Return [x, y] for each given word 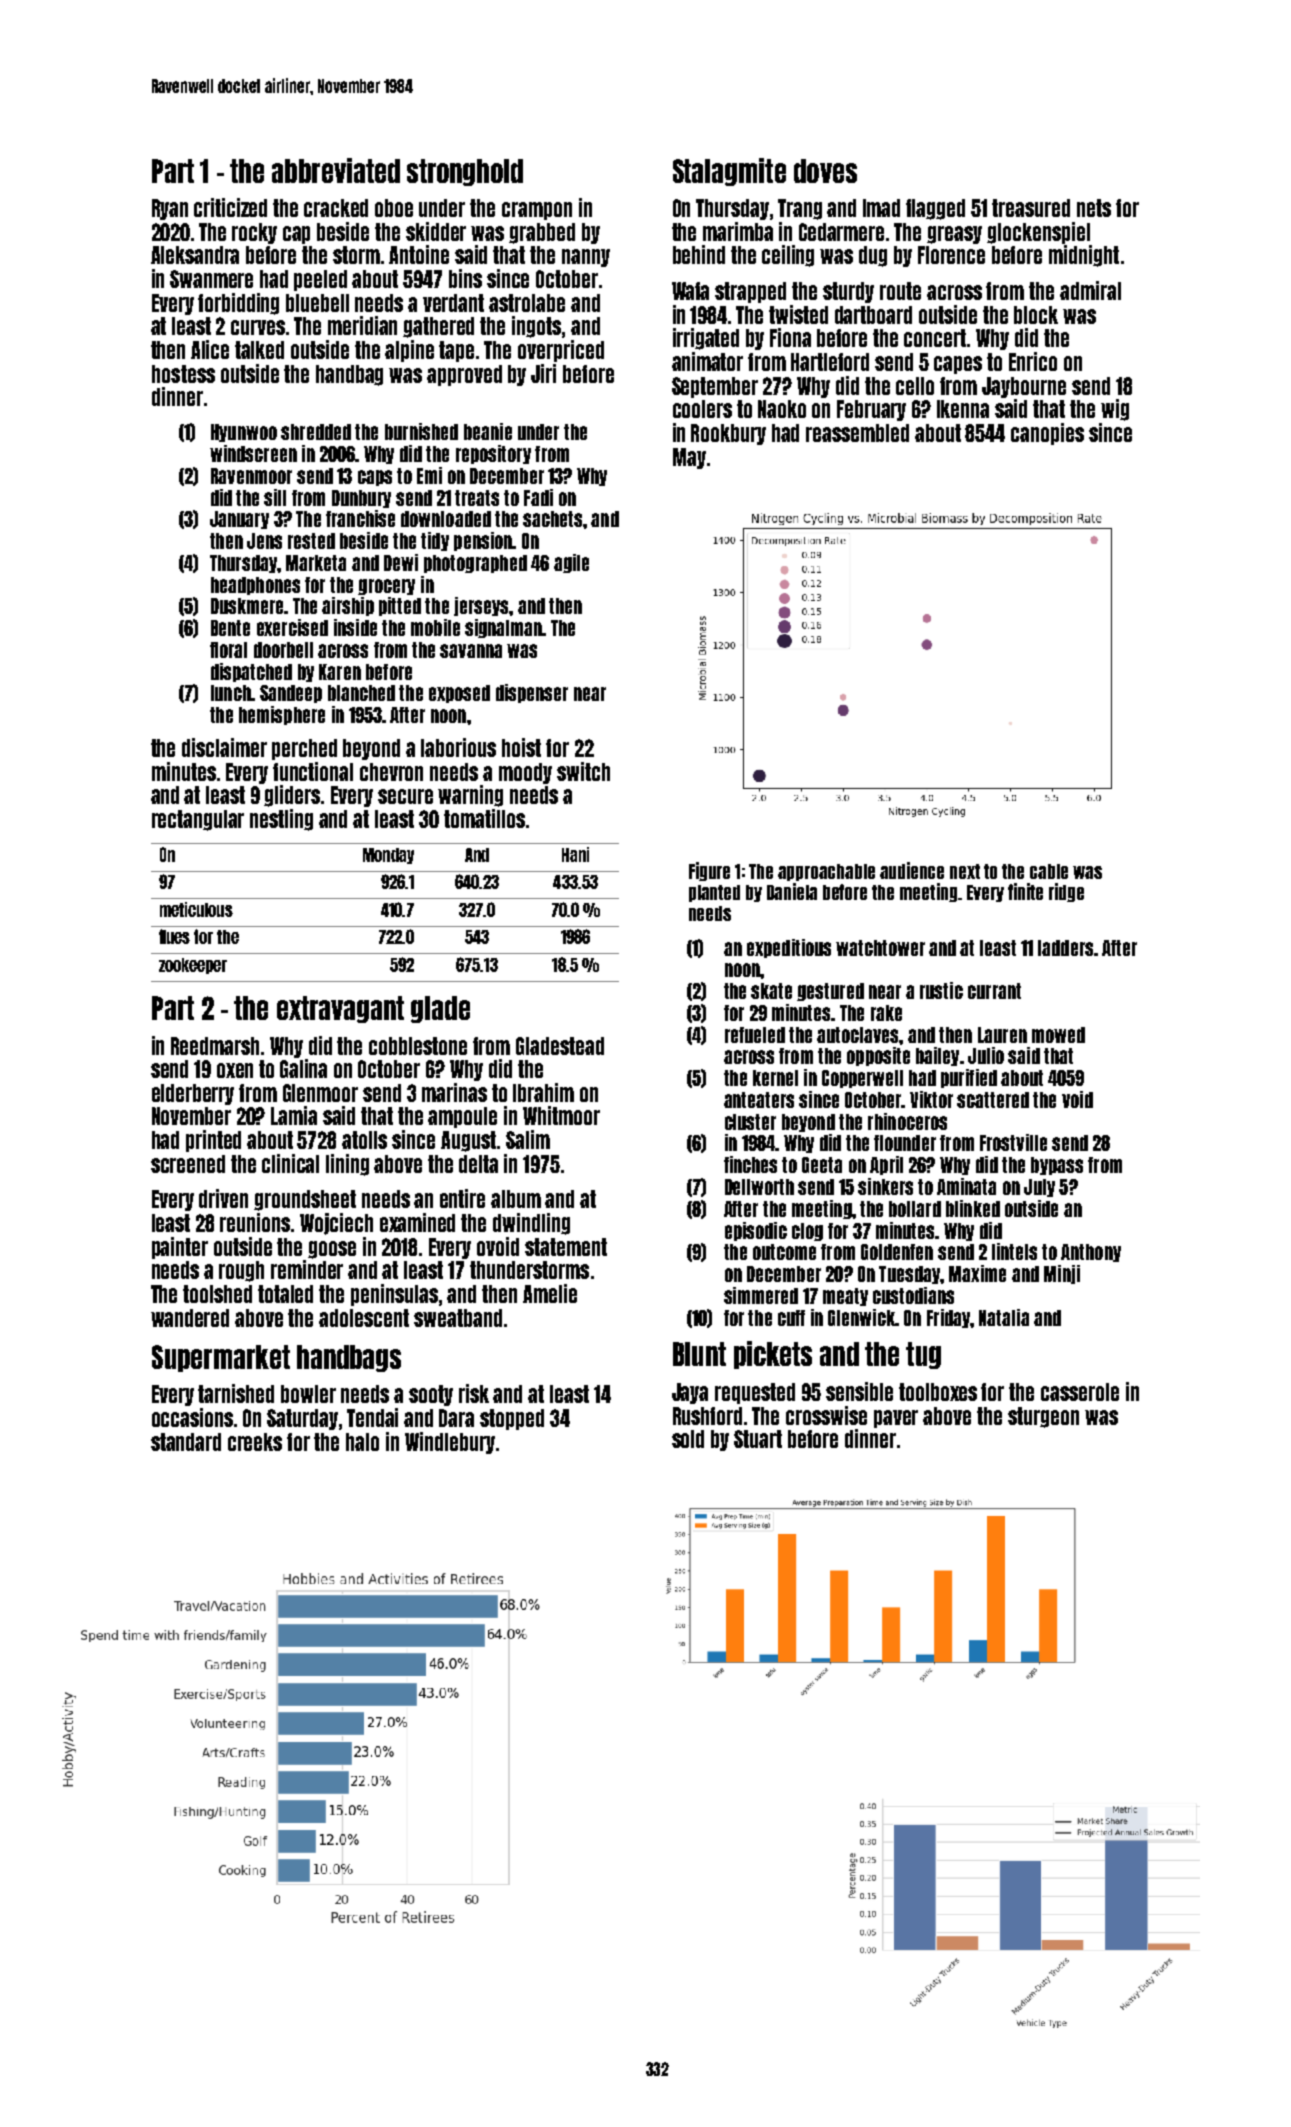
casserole [1080, 1392]
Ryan [170, 209]
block [1036, 315]
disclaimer [224, 747]
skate [771, 991]
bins [465, 278]
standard [186, 1442]
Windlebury [450, 1443]
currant [994, 991]
